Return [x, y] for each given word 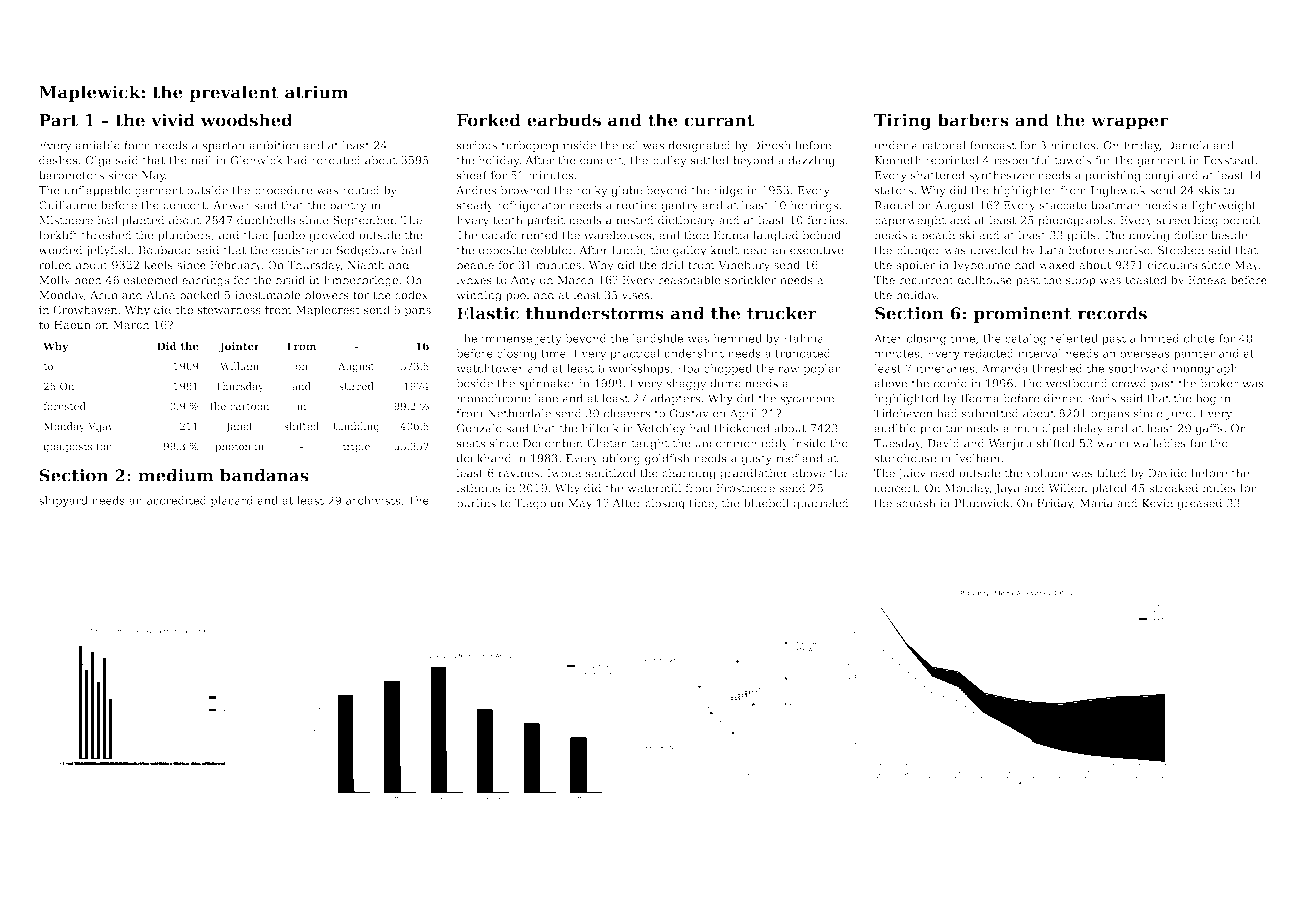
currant [719, 121]
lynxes [474, 281]
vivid [173, 120]
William [239, 366]
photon [233, 447]
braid [290, 280]
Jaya [1007, 489]
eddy [775, 444]
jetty [548, 339]
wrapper [1129, 123]
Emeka [1207, 280]
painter [1194, 354]
